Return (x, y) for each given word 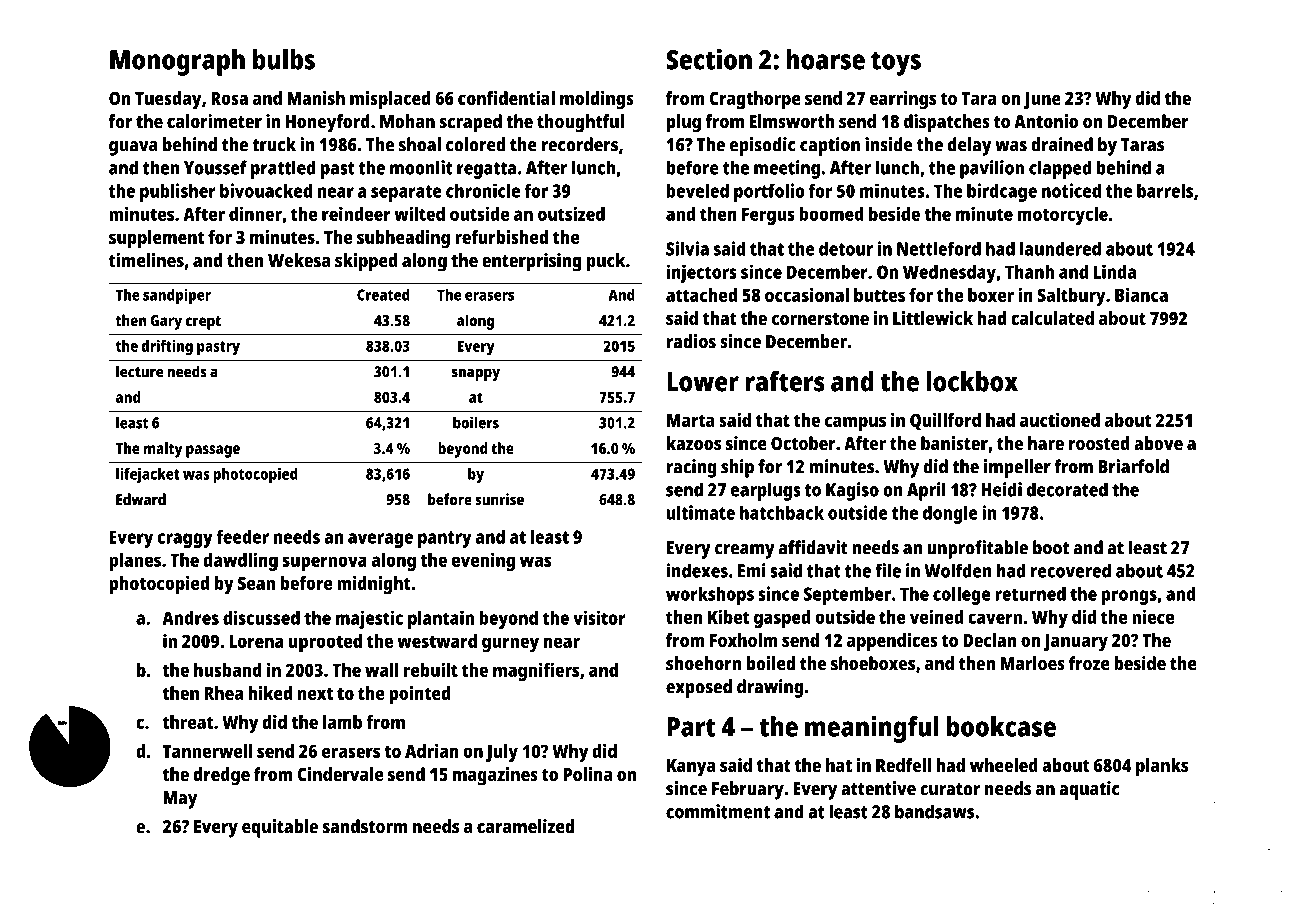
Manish (316, 98)
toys (896, 63)
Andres (190, 618)
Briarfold (1133, 466)
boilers (476, 422)
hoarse (825, 59)
